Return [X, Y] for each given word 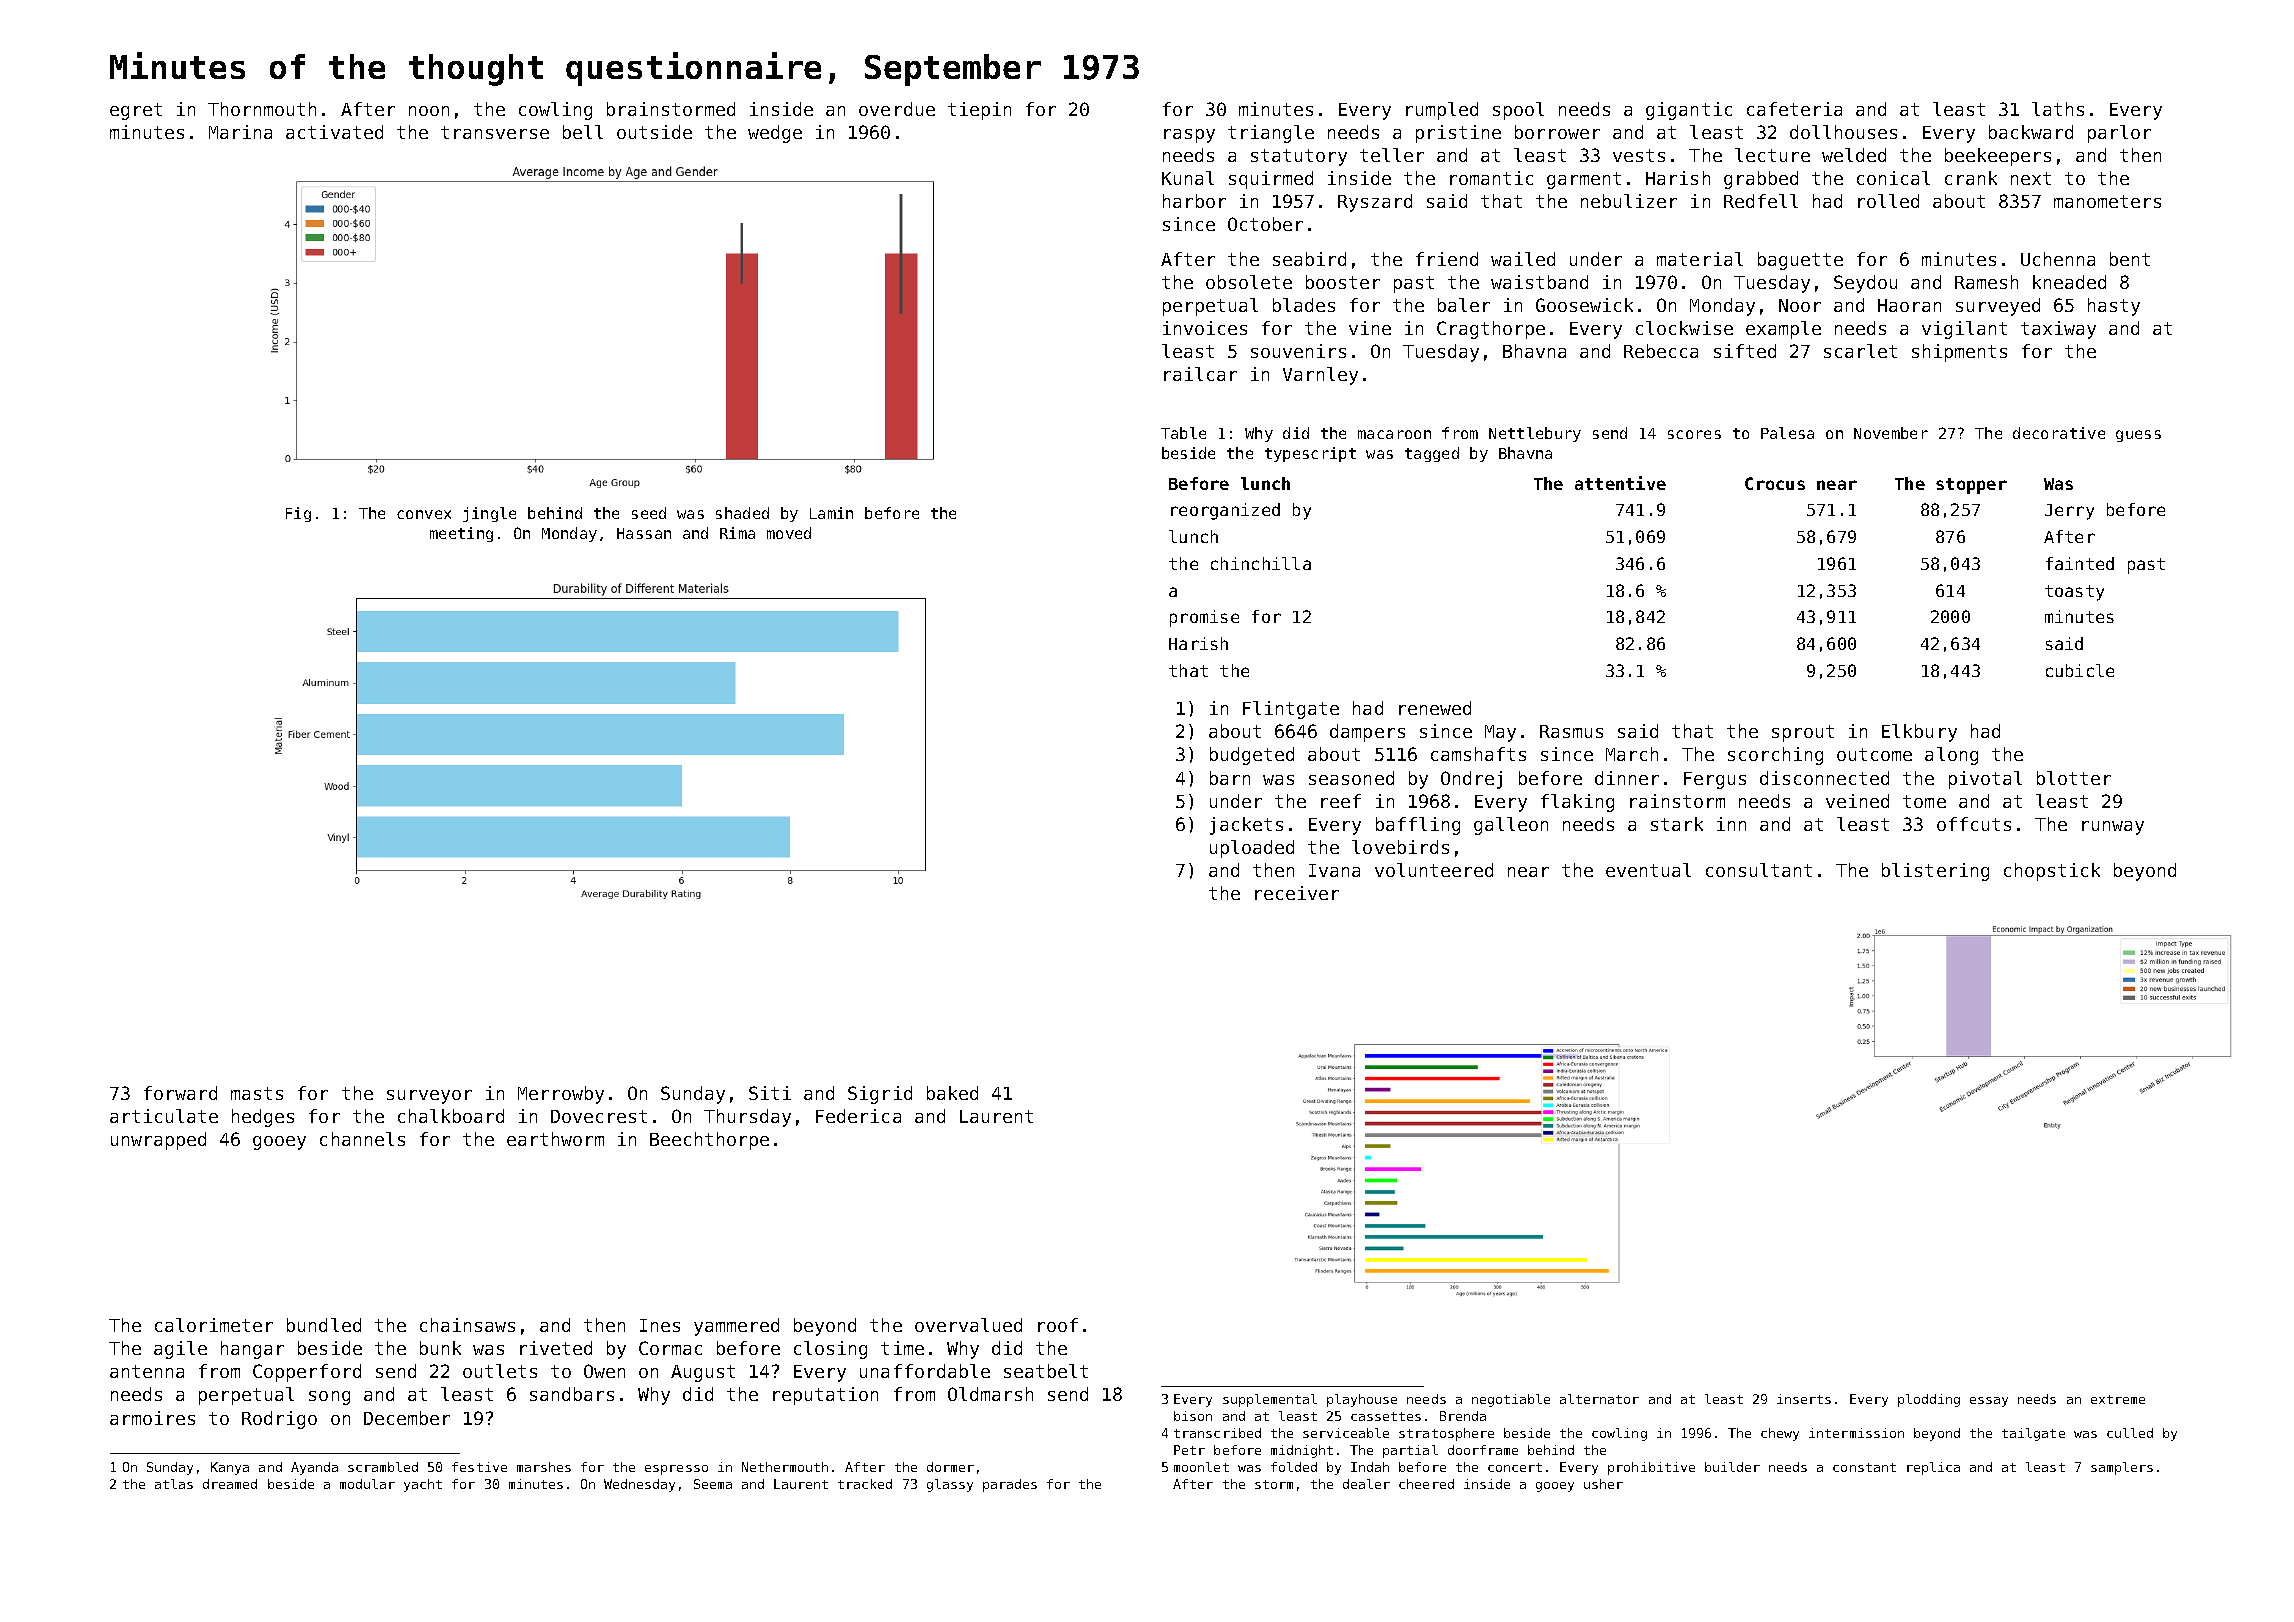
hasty [2114, 307]
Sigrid [880, 1095]
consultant [1759, 870]
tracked [865, 1484]
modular [367, 1484]
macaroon [1394, 434]
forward [180, 1093]
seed [649, 513]
